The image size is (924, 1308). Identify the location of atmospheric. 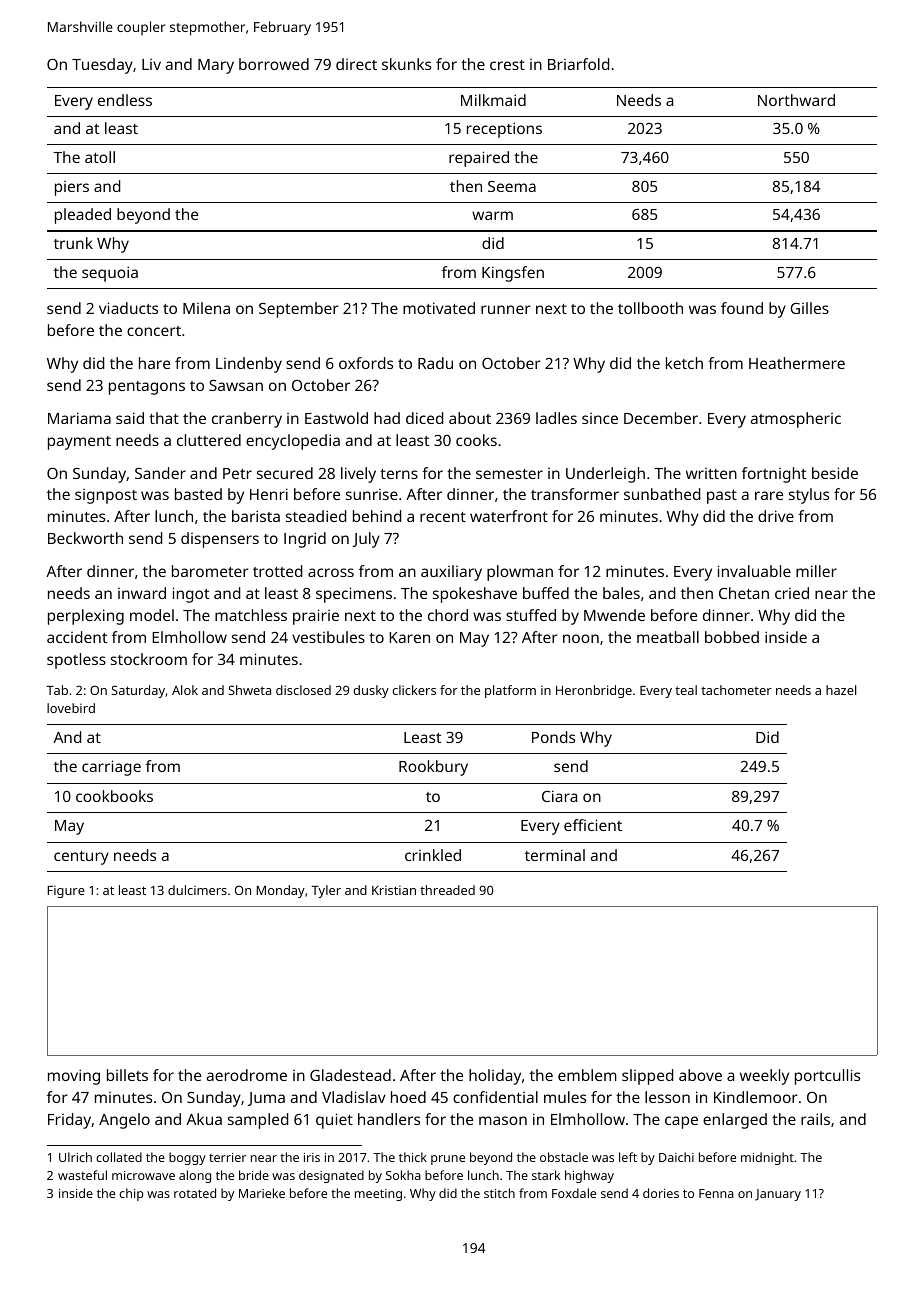
(796, 420).
